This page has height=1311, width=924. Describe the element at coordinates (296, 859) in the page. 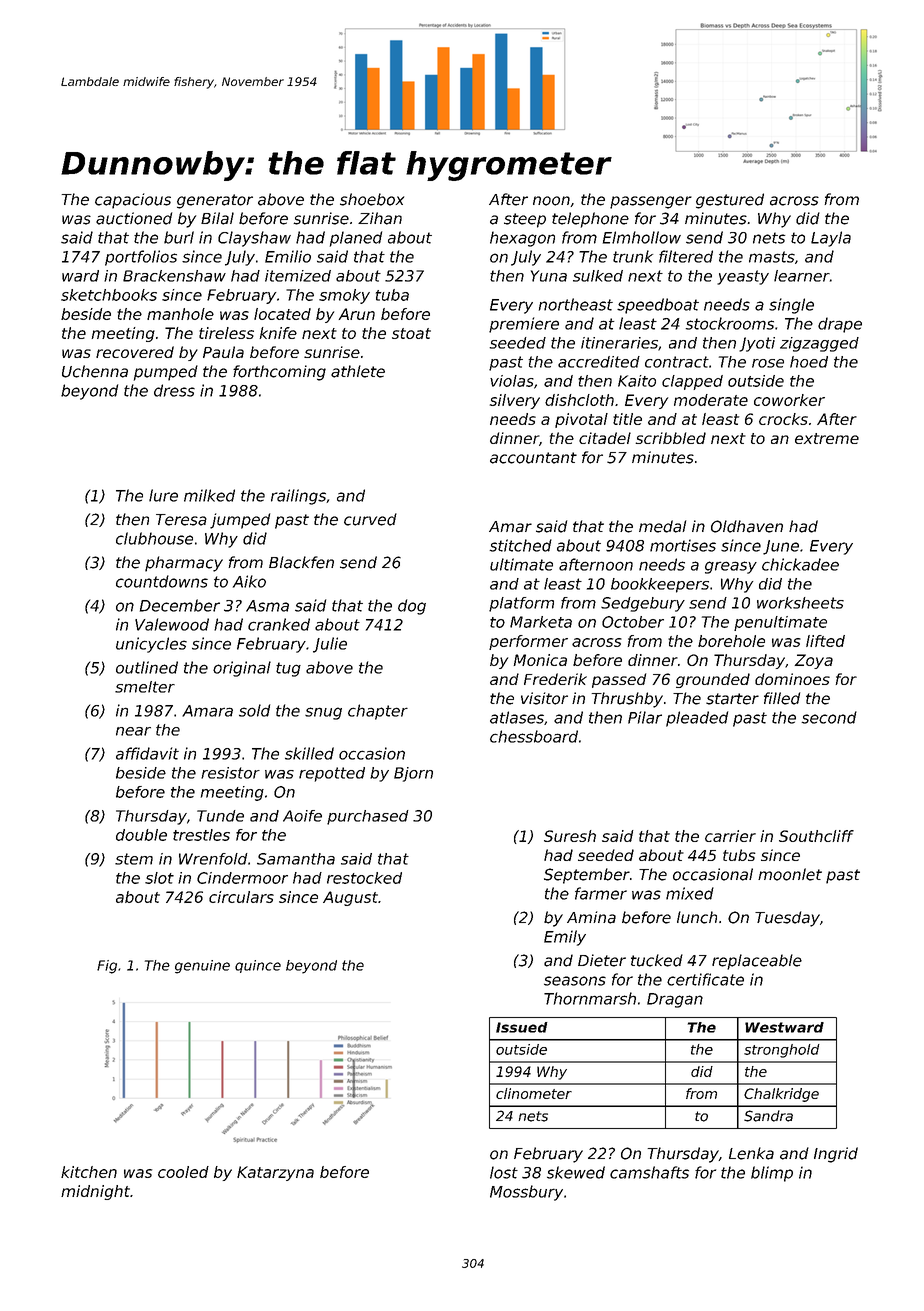

I see `Samantha` at that location.
